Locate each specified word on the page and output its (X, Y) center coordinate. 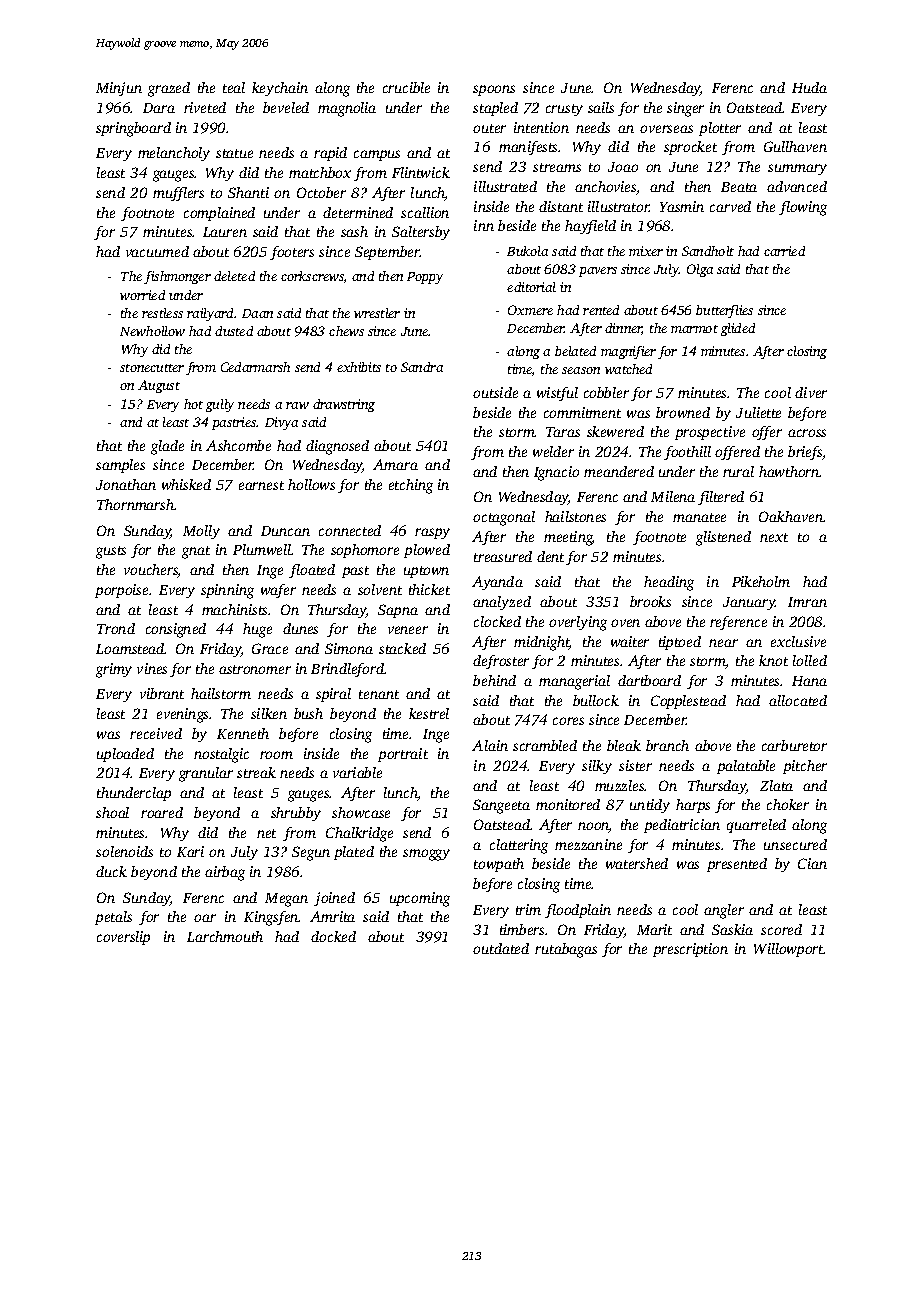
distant (561, 206)
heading (669, 583)
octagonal (504, 518)
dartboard (649, 680)
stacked (402, 648)
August (159, 386)
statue (234, 153)
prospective (710, 433)
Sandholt (708, 251)
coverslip (123, 938)
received (156, 733)
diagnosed (337, 447)
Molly (201, 532)
